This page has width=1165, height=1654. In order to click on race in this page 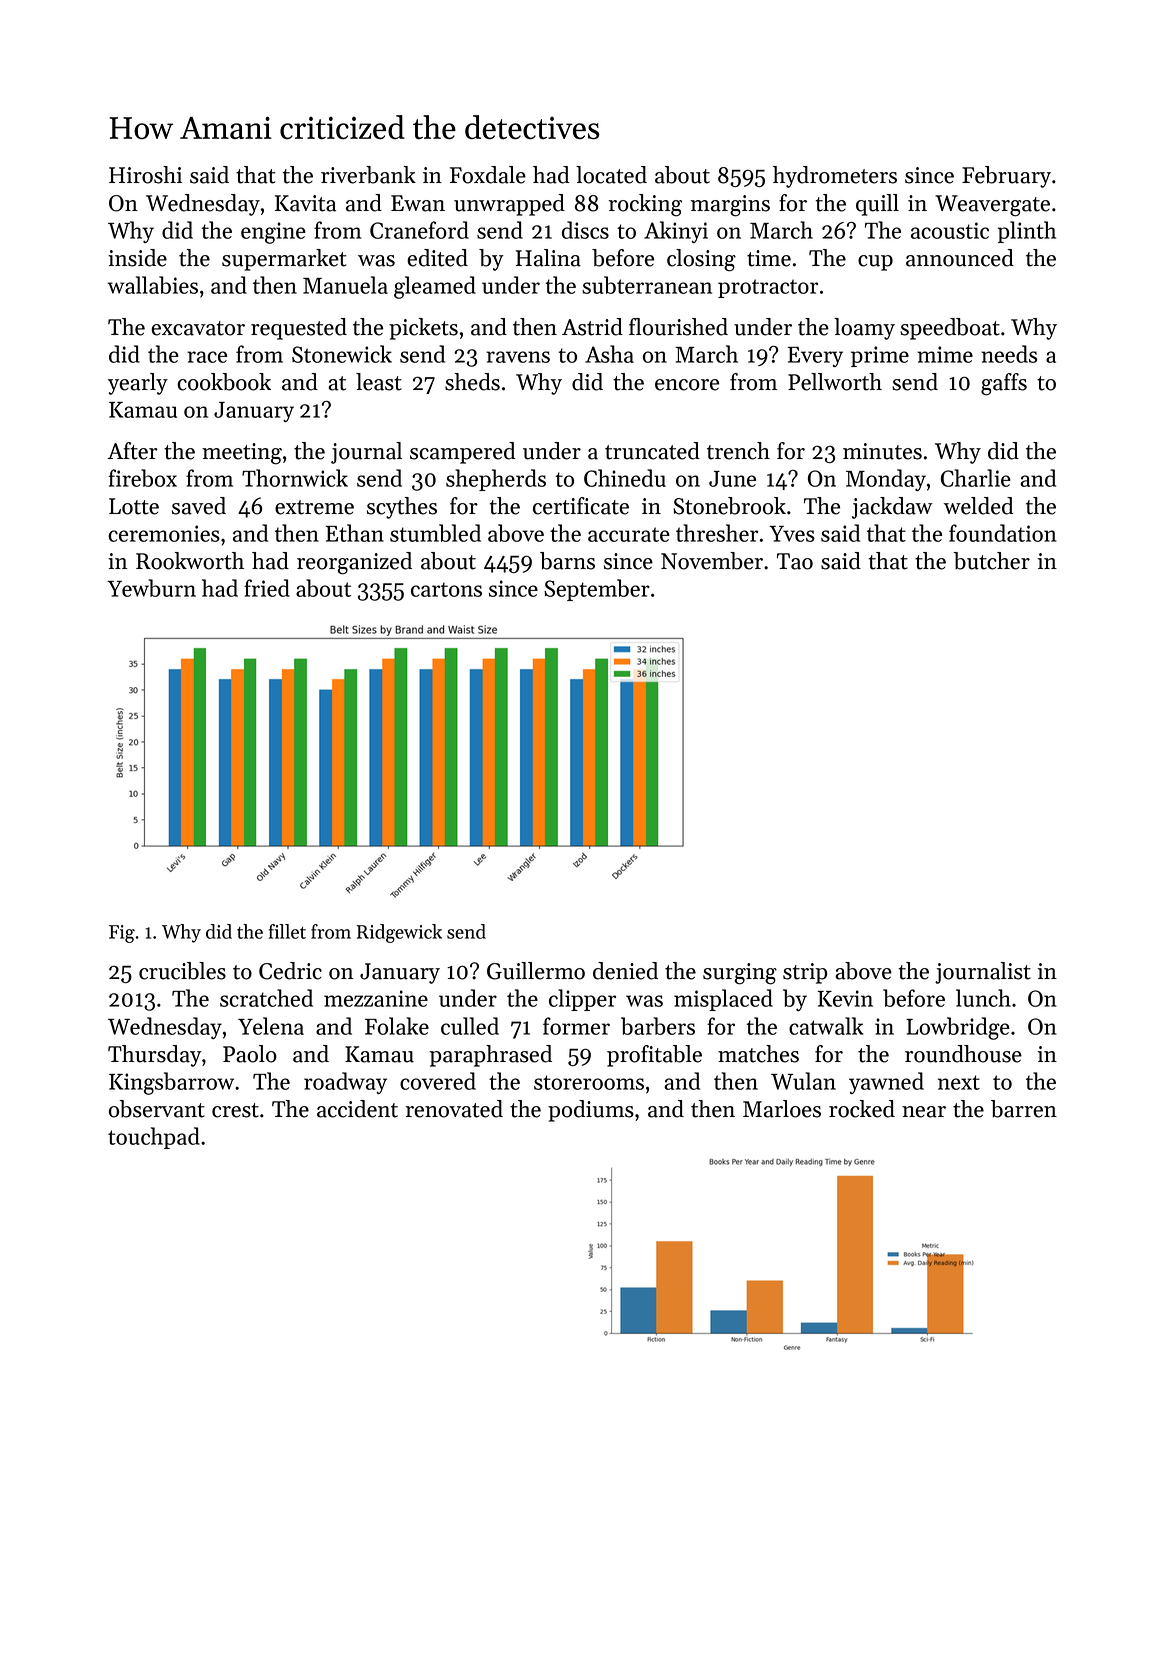, I will do `click(207, 357)`.
